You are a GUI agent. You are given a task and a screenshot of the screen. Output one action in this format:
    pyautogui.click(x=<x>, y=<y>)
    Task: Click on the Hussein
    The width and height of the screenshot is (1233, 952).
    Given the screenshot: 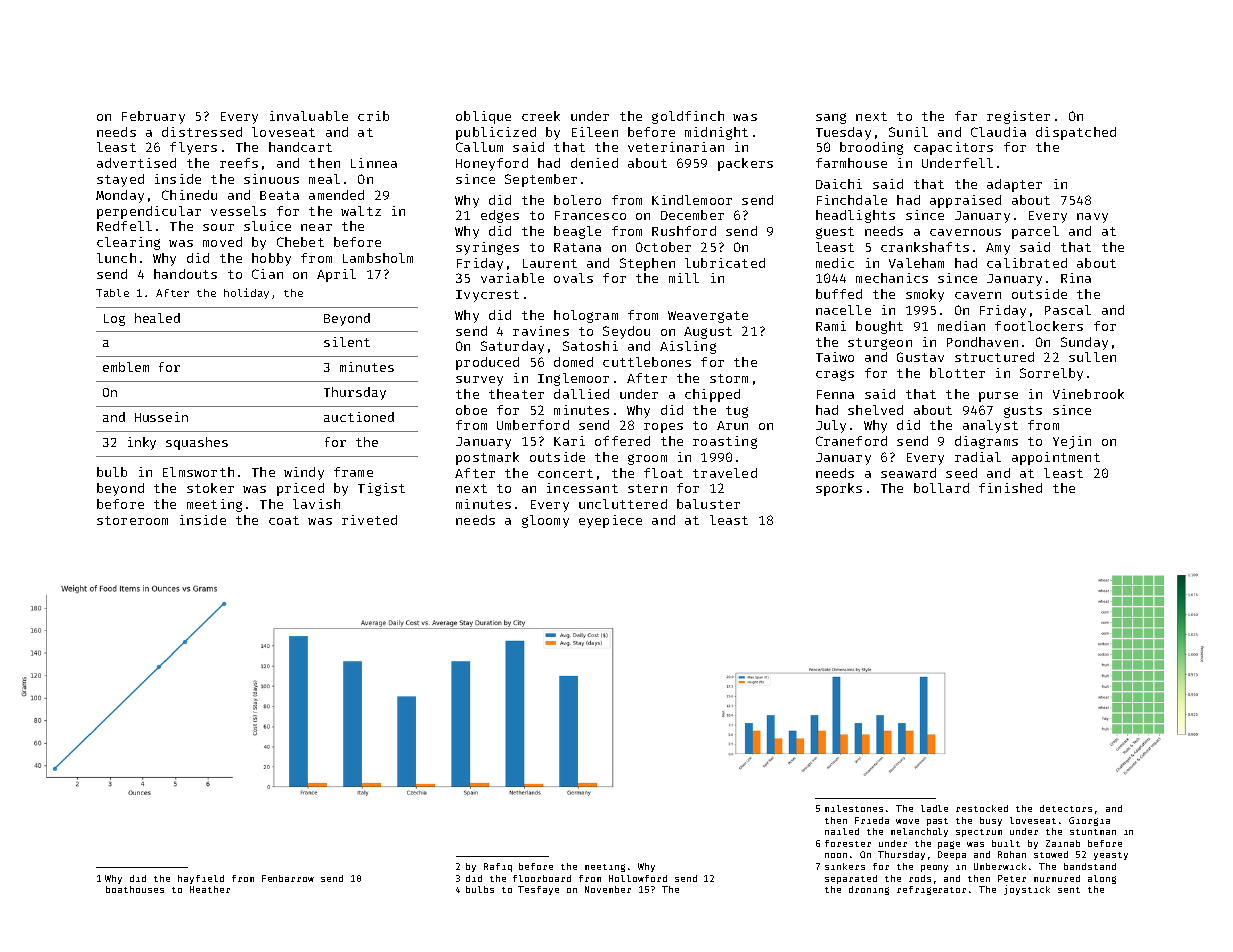 What is the action you would take?
    pyautogui.click(x=161, y=417)
